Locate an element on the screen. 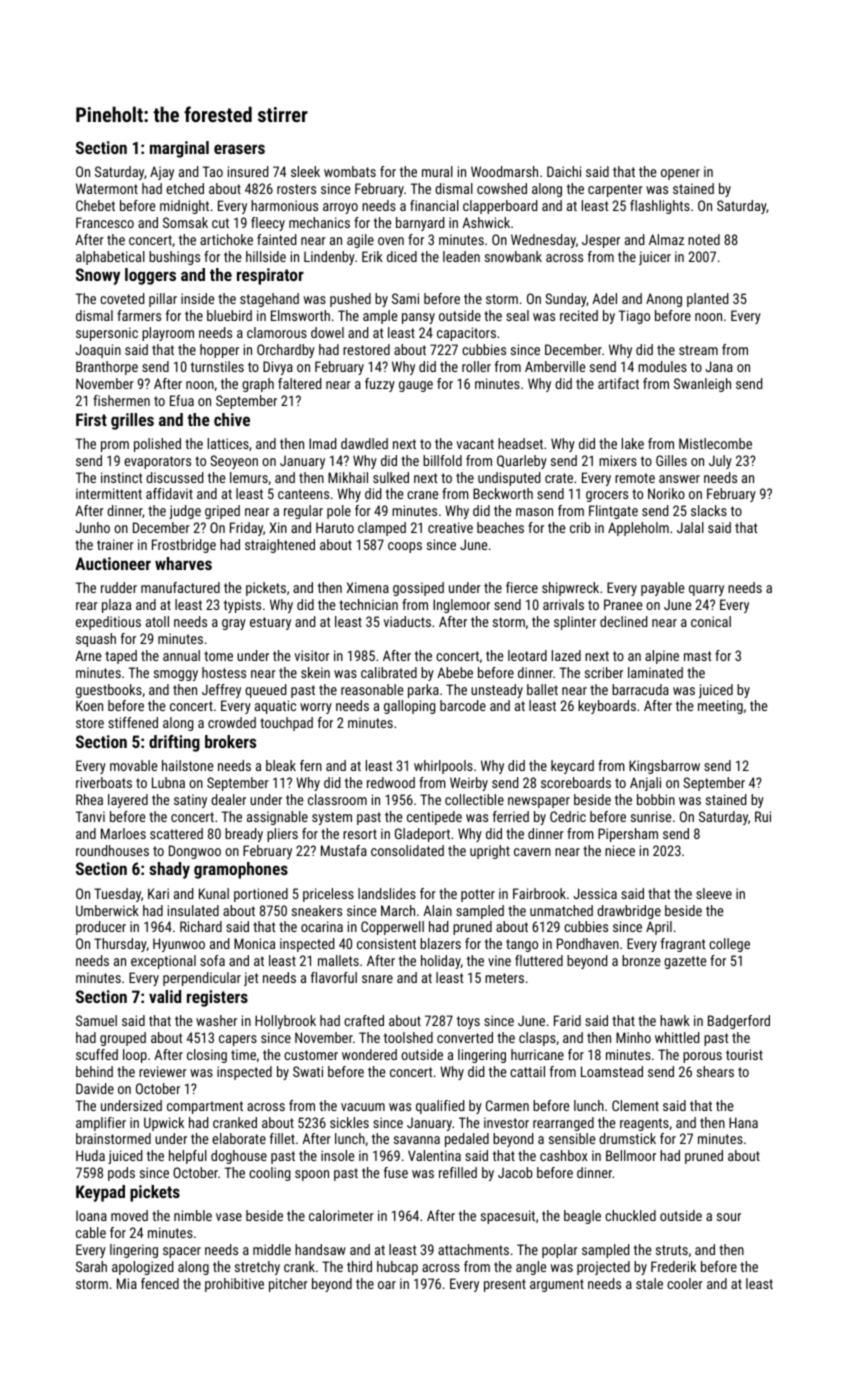 The width and height of the screenshot is (849, 1400). present is located at coordinates (505, 1285).
